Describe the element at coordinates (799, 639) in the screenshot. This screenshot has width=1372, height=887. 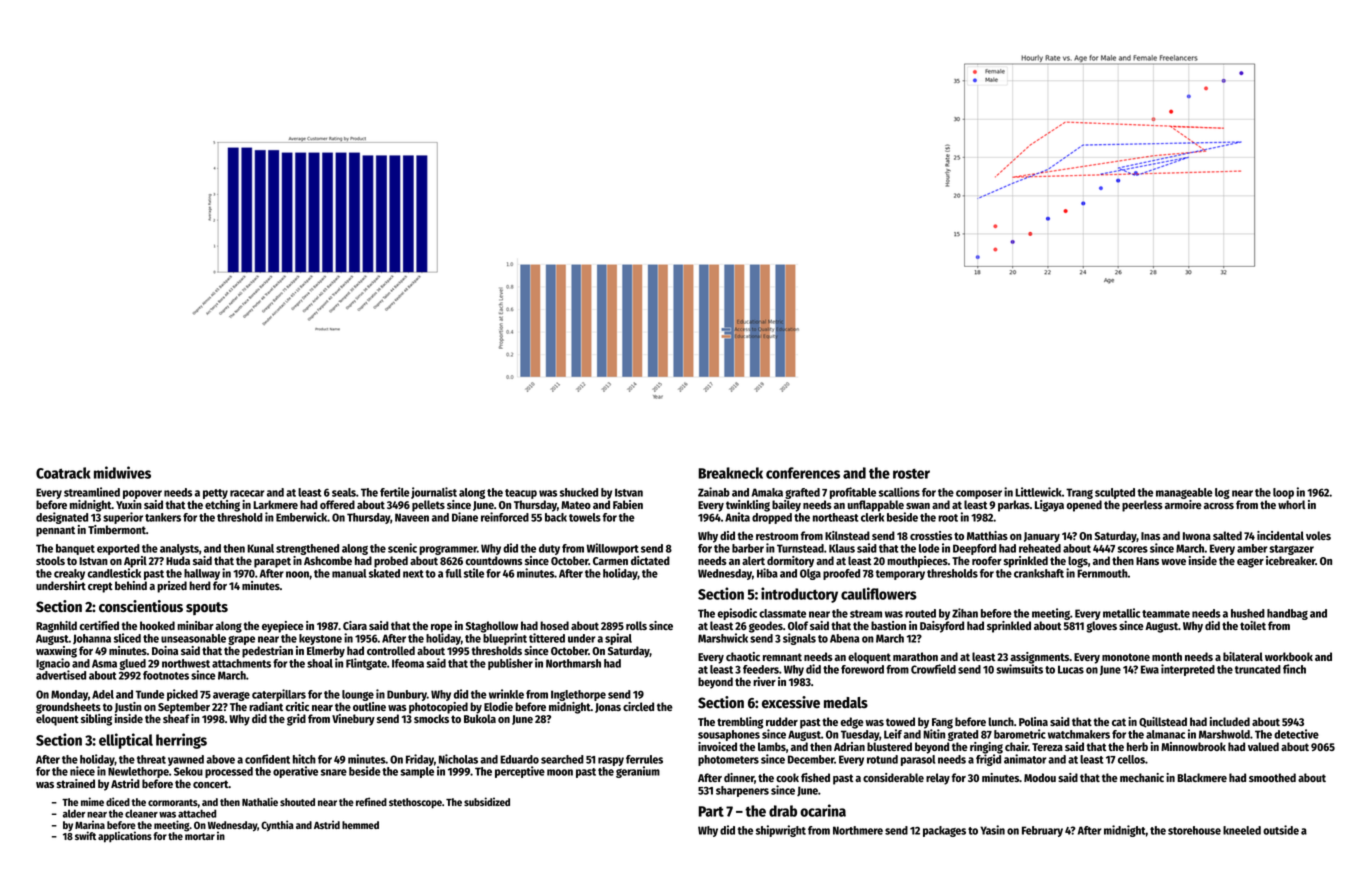
I see `signals` at that location.
